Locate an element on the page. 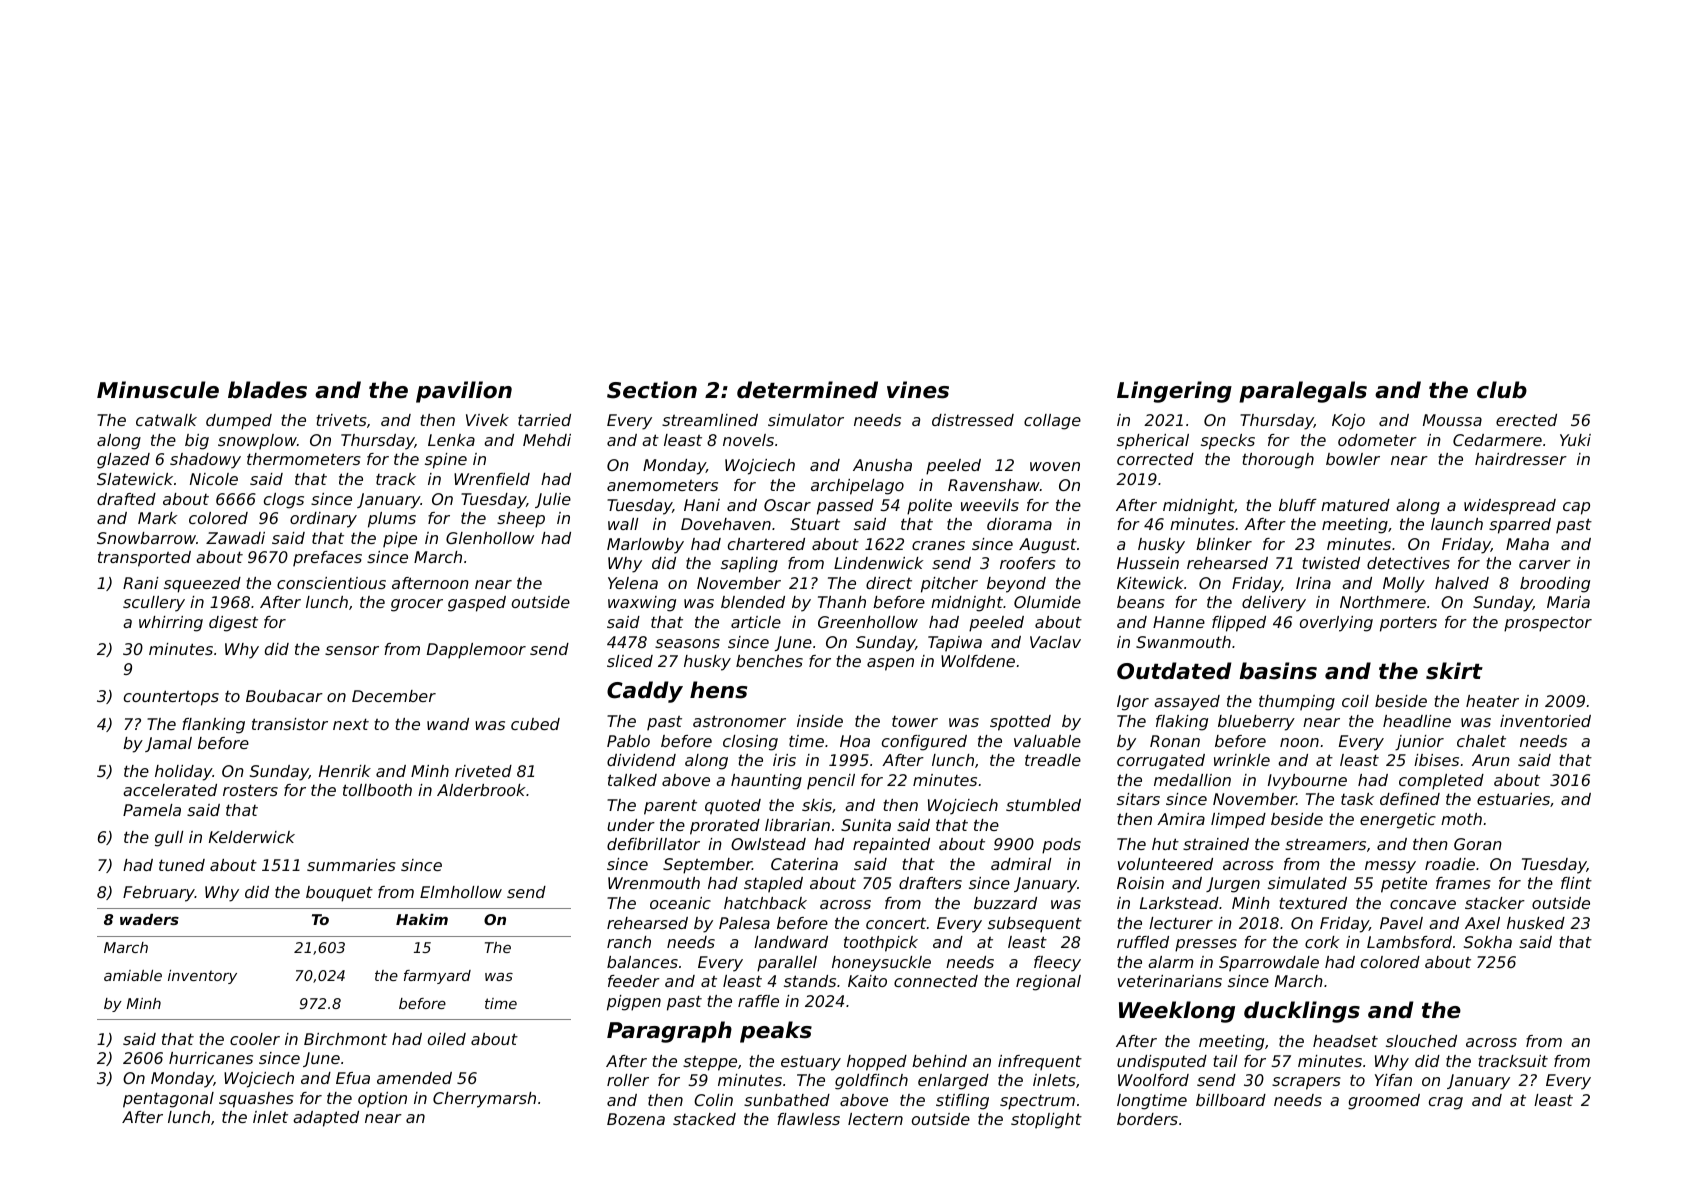 The image size is (1688, 1194). blinker is located at coordinates (1224, 544).
